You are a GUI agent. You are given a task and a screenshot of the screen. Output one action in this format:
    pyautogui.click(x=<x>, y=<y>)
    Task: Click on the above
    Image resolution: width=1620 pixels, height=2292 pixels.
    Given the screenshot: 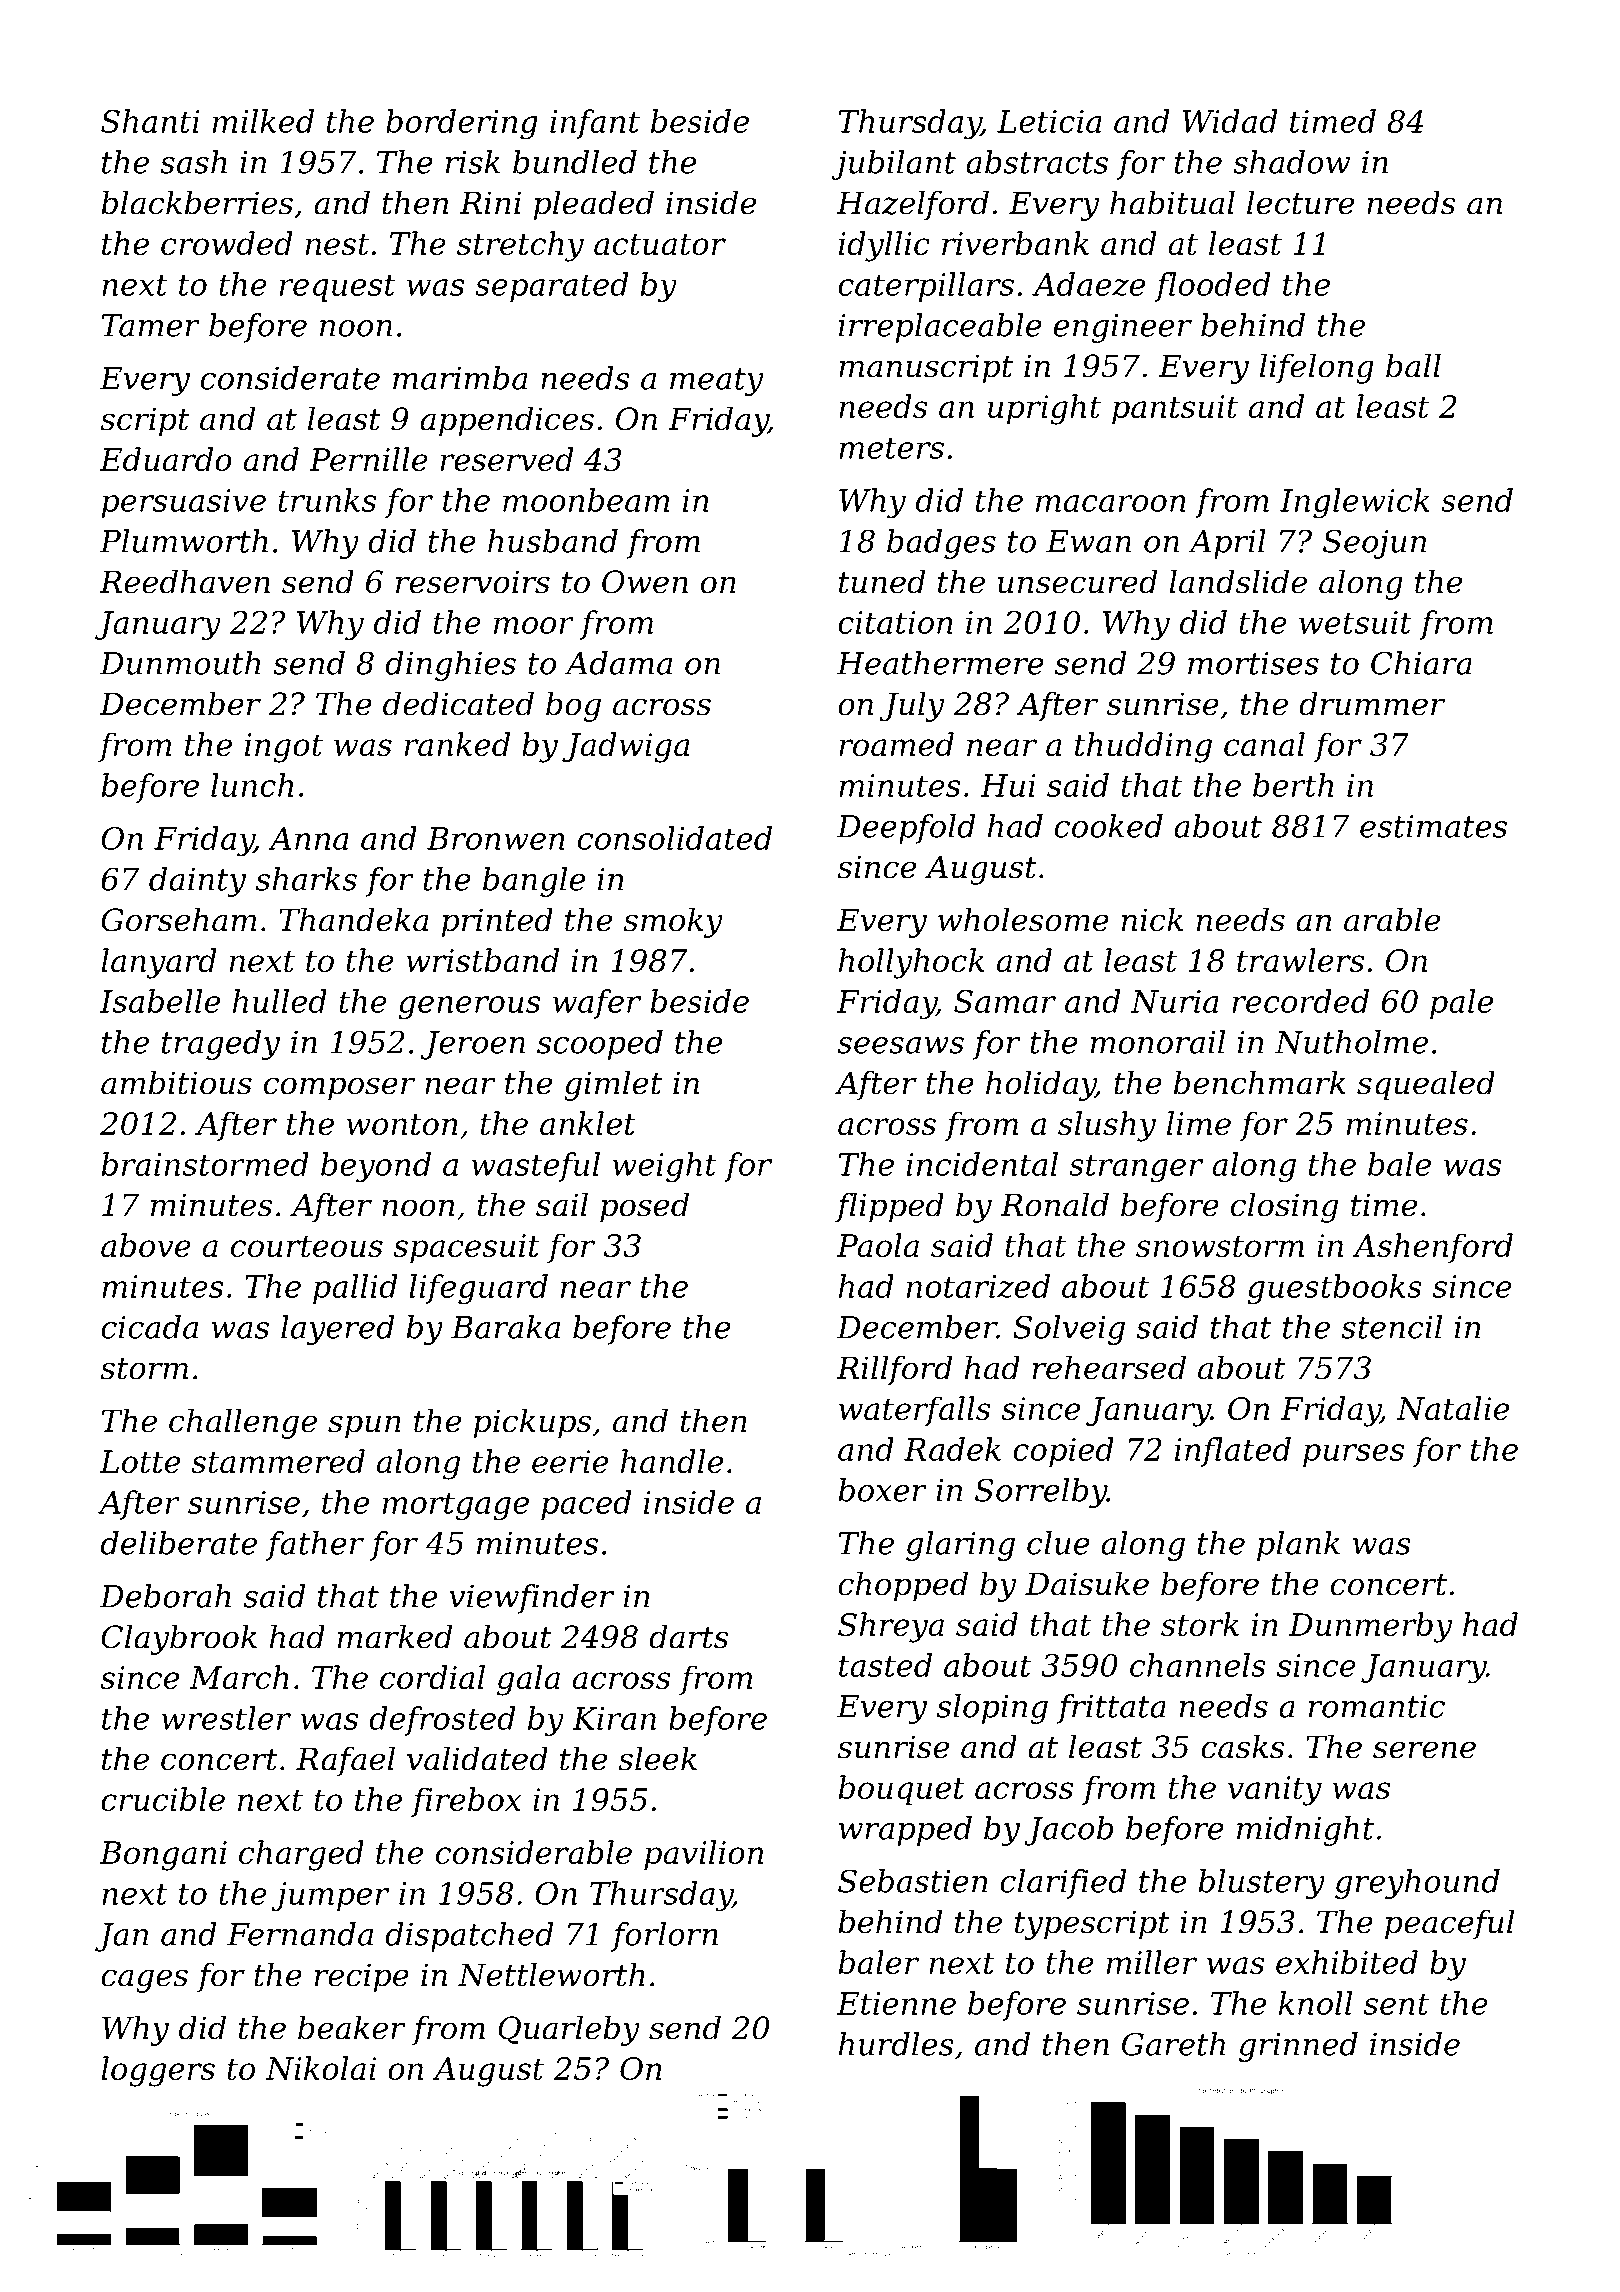 What is the action you would take?
    pyautogui.click(x=146, y=1245)
